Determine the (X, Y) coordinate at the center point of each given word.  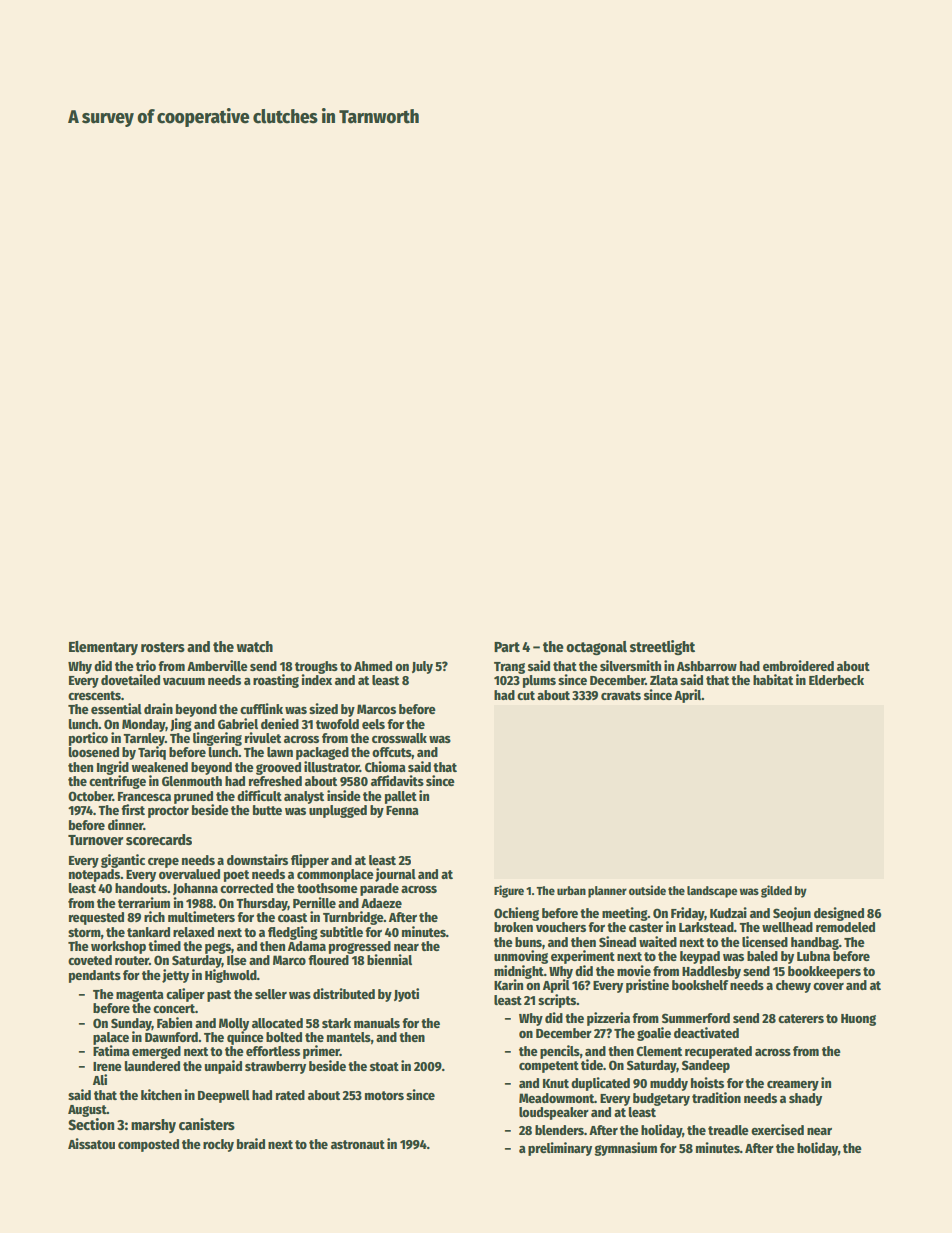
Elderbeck (836, 680)
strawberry (275, 1067)
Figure (509, 891)
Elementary (103, 648)
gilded (776, 891)
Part (507, 647)
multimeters (201, 916)
